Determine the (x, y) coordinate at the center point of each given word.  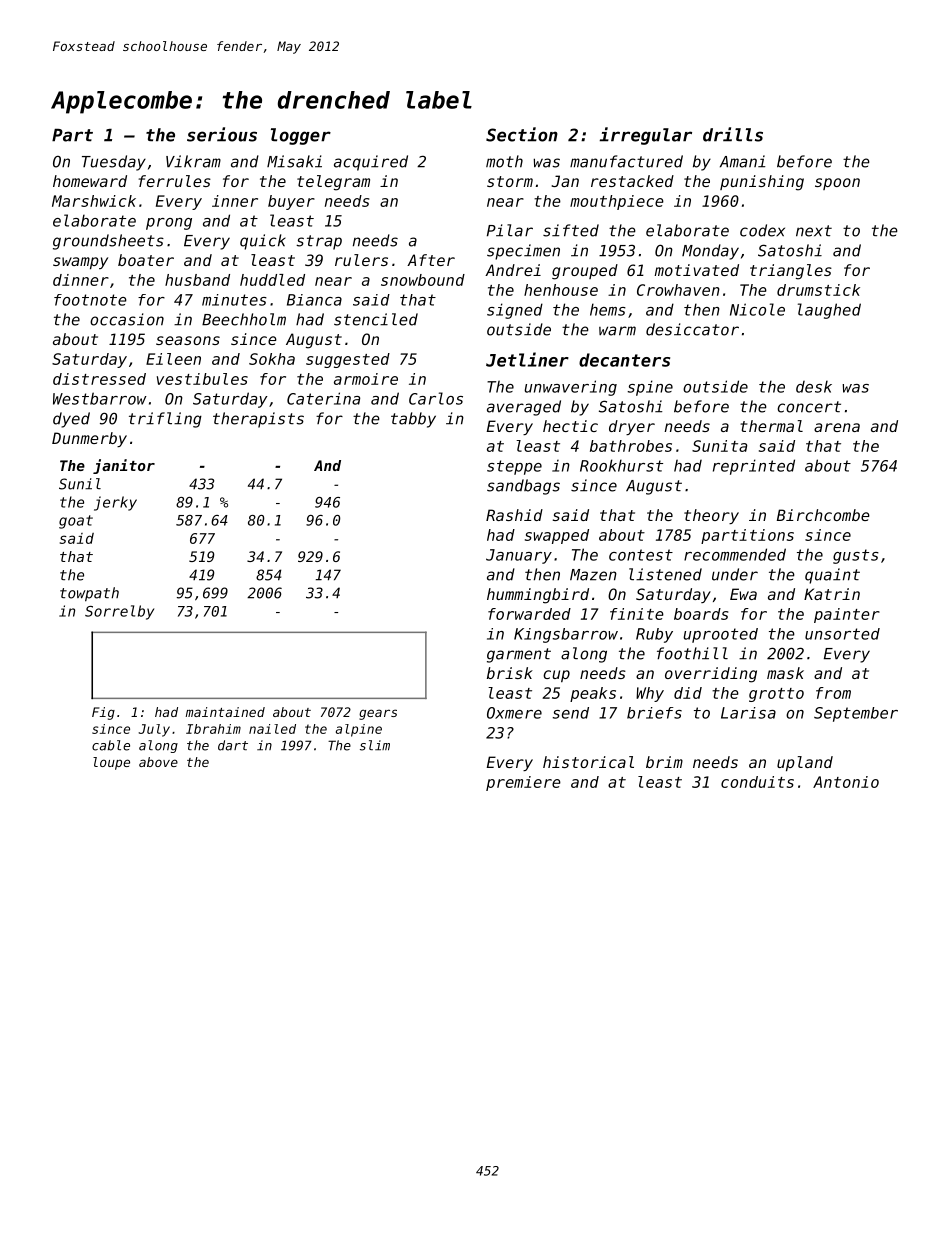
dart (233, 745)
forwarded (529, 614)
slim (375, 745)
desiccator (692, 329)
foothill (692, 653)
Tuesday (114, 163)
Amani (742, 161)
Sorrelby (119, 612)
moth (504, 161)
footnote (90, 300)
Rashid (514, 515)
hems (608, 309)
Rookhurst (621, 465)
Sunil (80, 484)
